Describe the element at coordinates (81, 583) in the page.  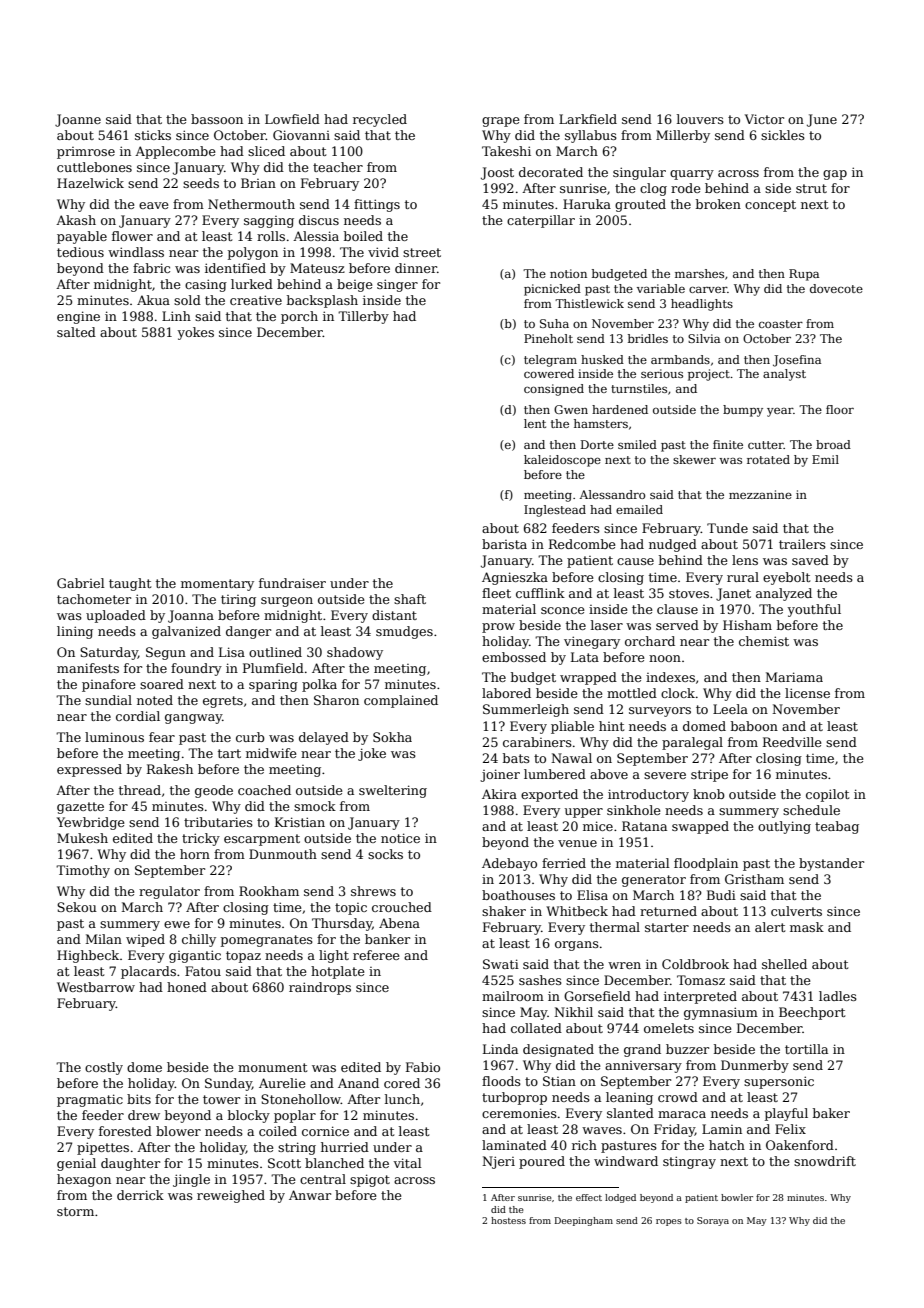
I see `Gabriel` at that location.
